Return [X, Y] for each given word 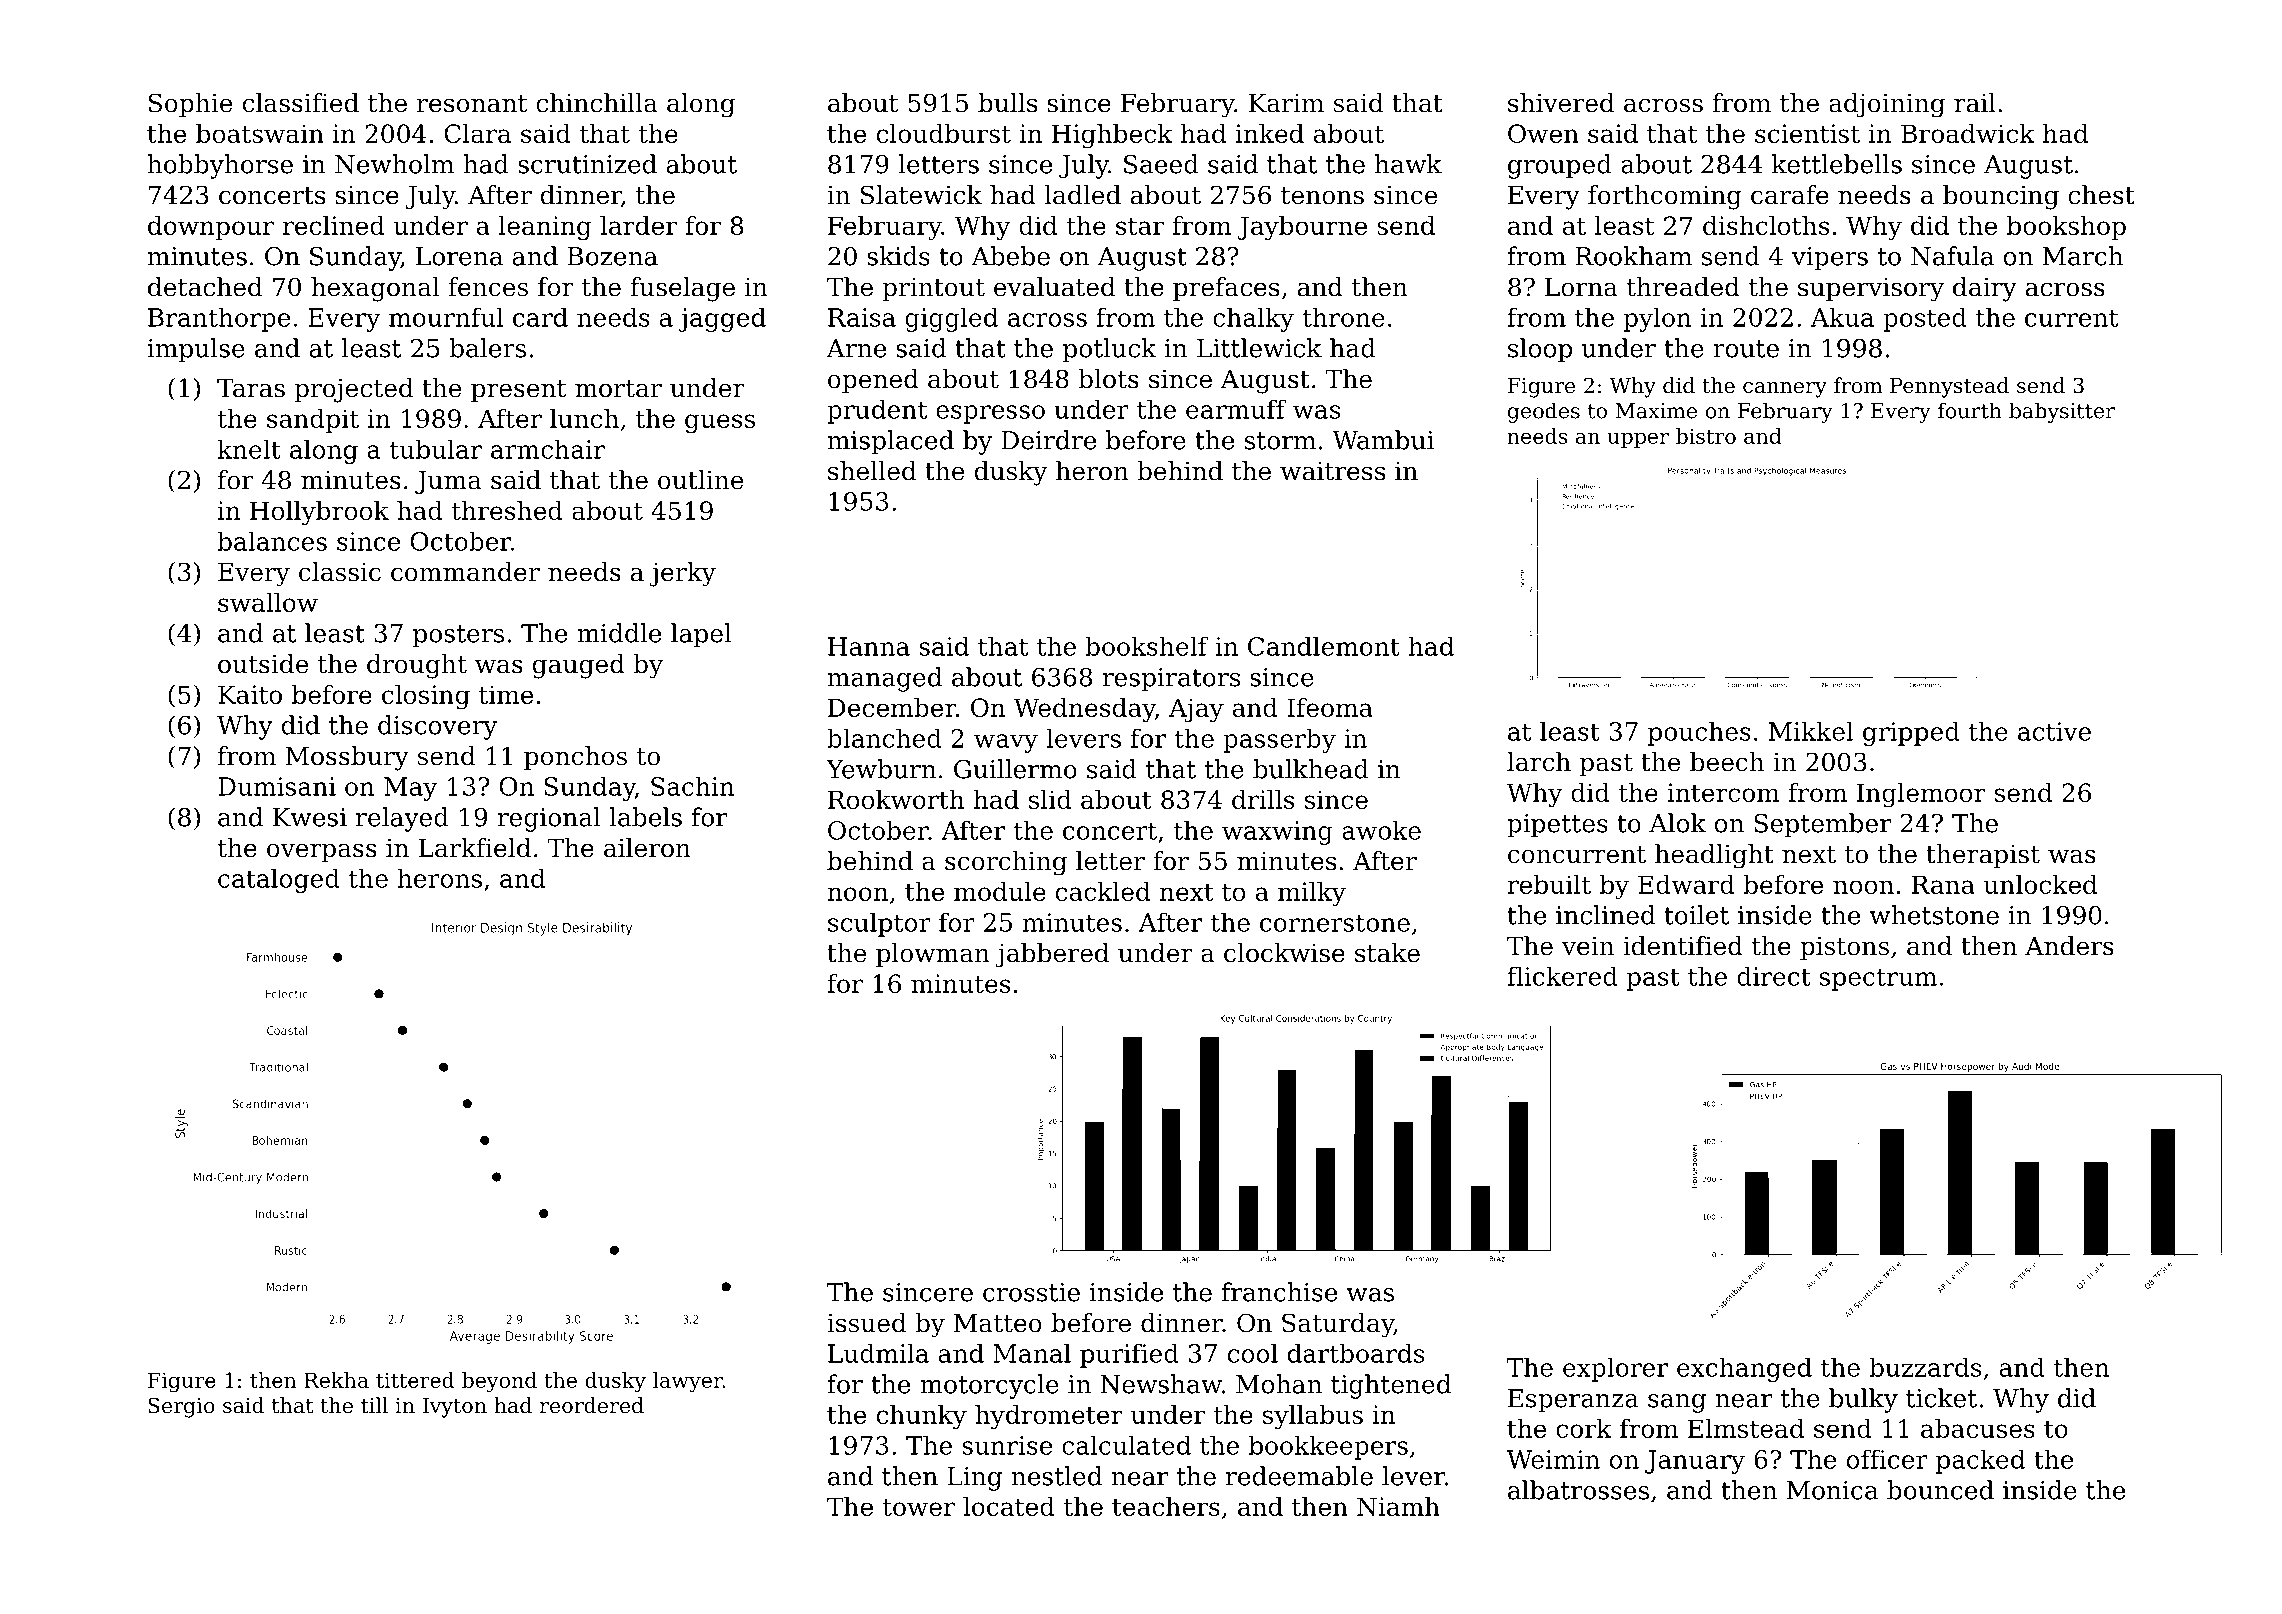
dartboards [1356, 1353]
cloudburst [944, 133]
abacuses [1978, 1428]
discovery [437, 727]
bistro [1706, 436]
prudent [877, 412]
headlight [1714, 856]
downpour [211, 228]
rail [1975, 103]
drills [1263, 799]
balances [272, 541]
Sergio [181, 1407]
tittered [415, 1380]
